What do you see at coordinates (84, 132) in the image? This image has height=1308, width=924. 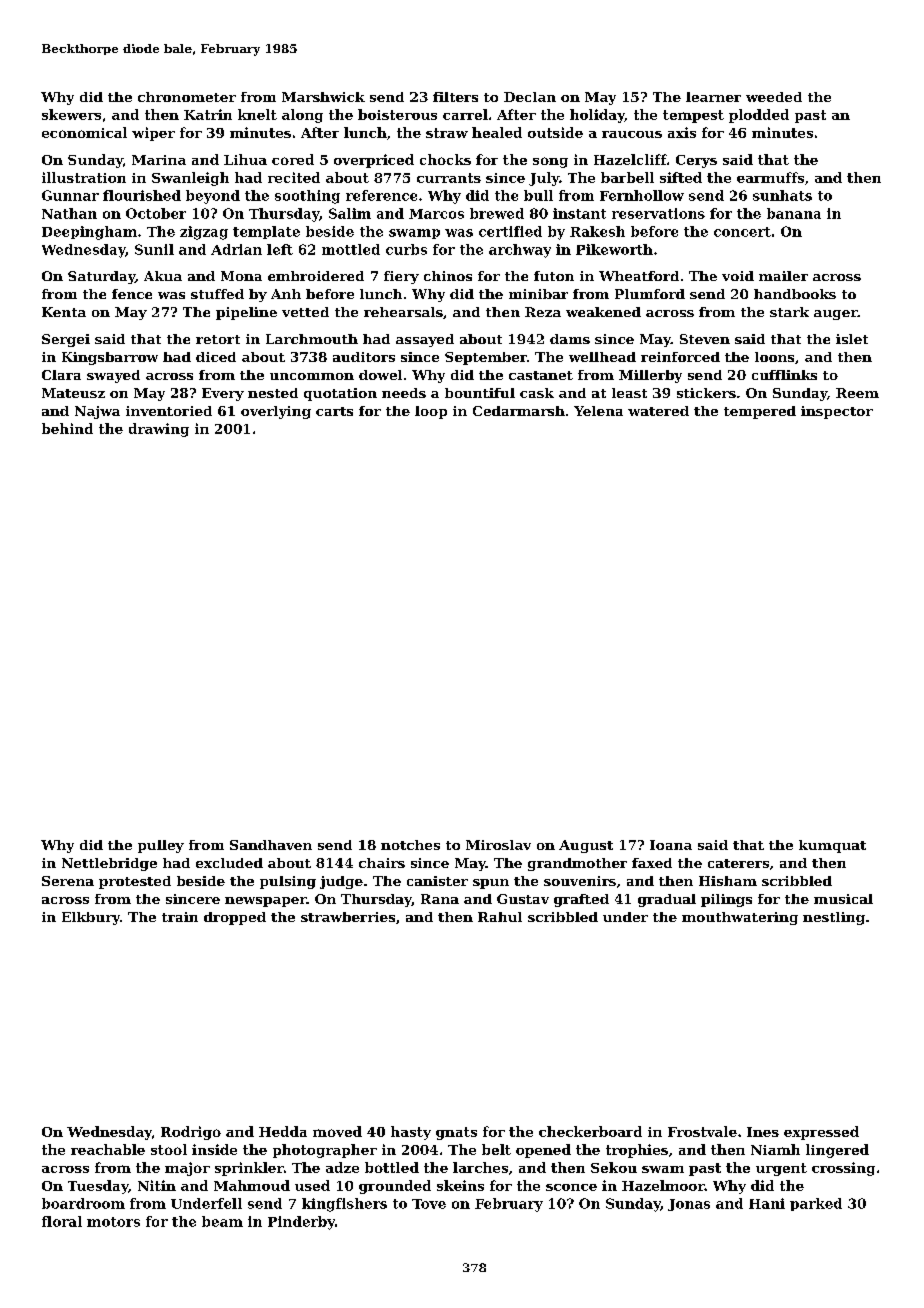 I see `economical` at bounding box center [84, 132].
